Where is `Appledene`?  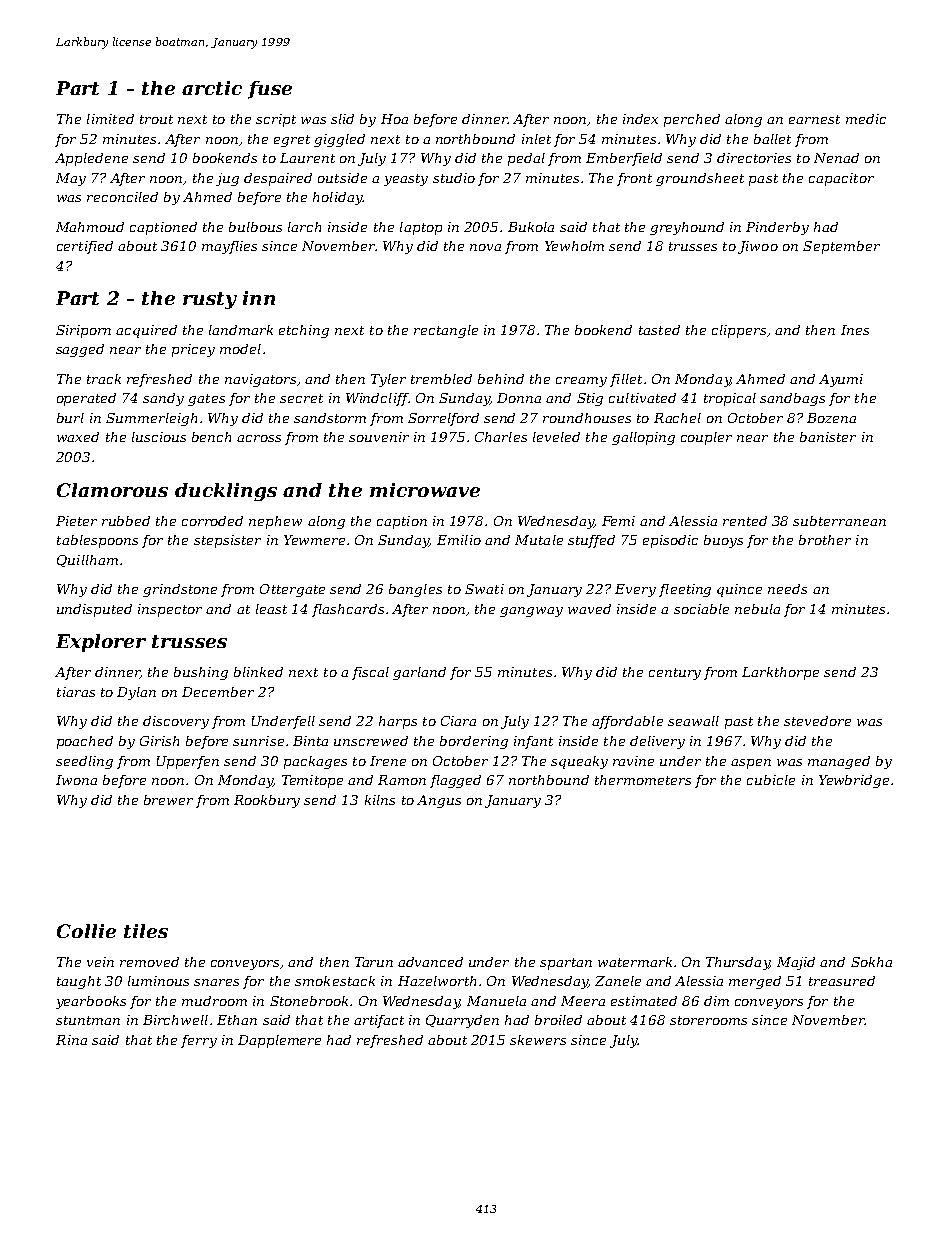
Appledene is located at coordinates (91, 159).
